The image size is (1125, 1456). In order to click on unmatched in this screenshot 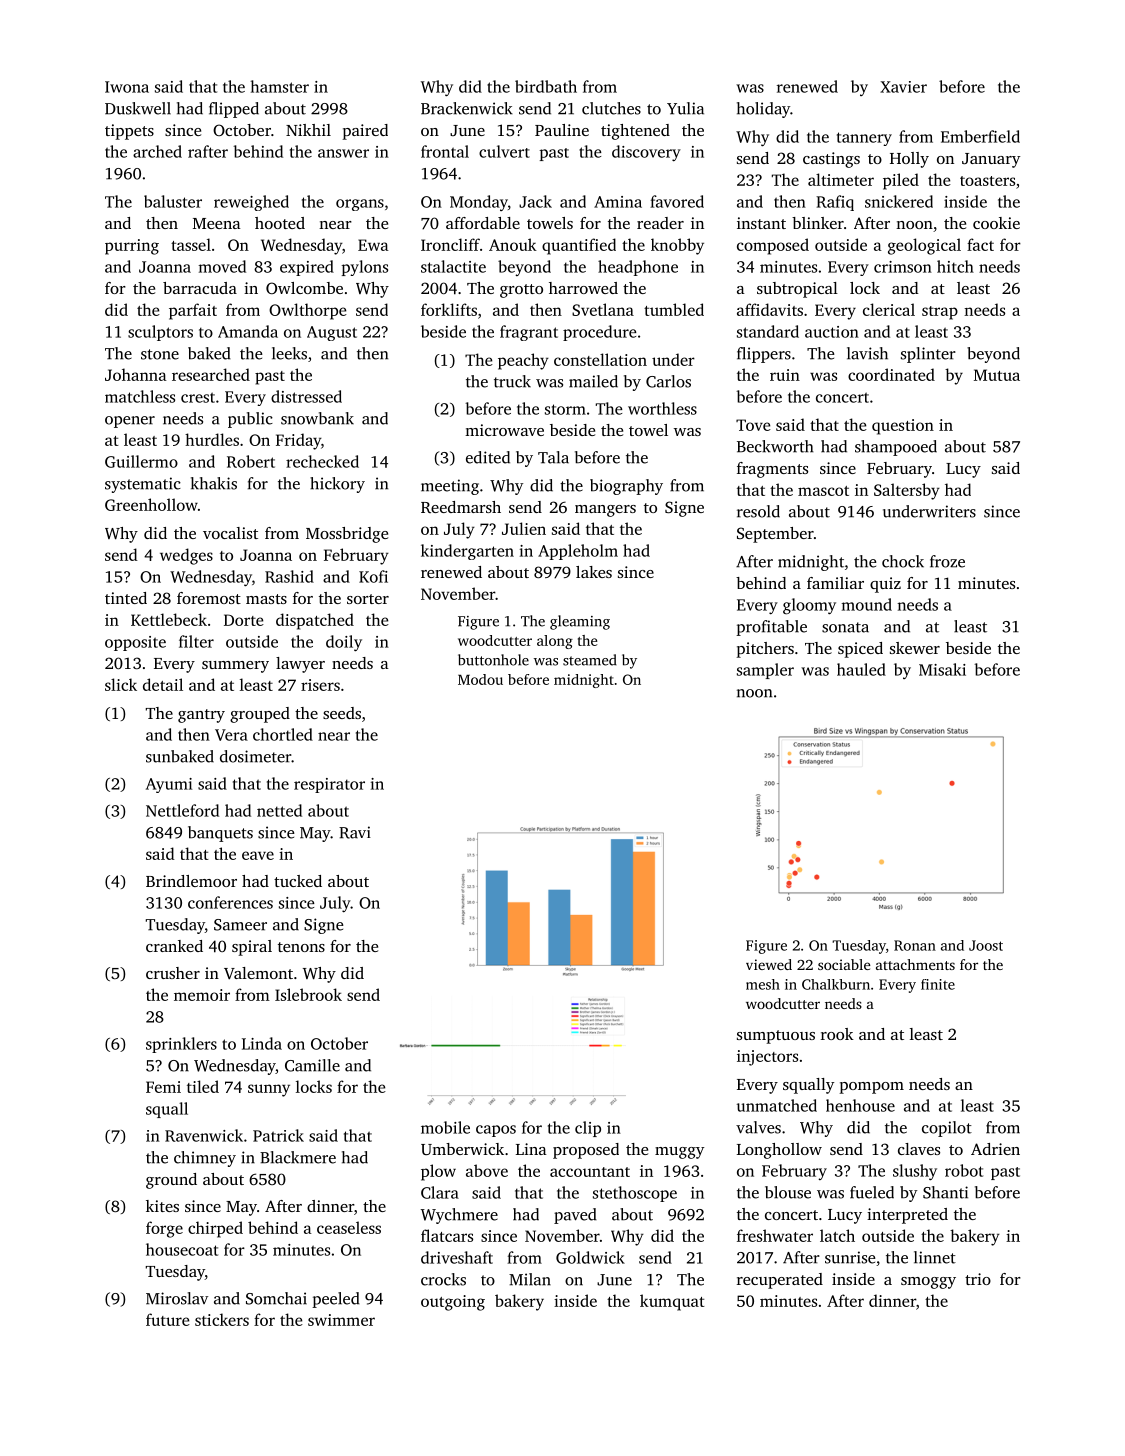, I will do `click(777, 1105)`.
